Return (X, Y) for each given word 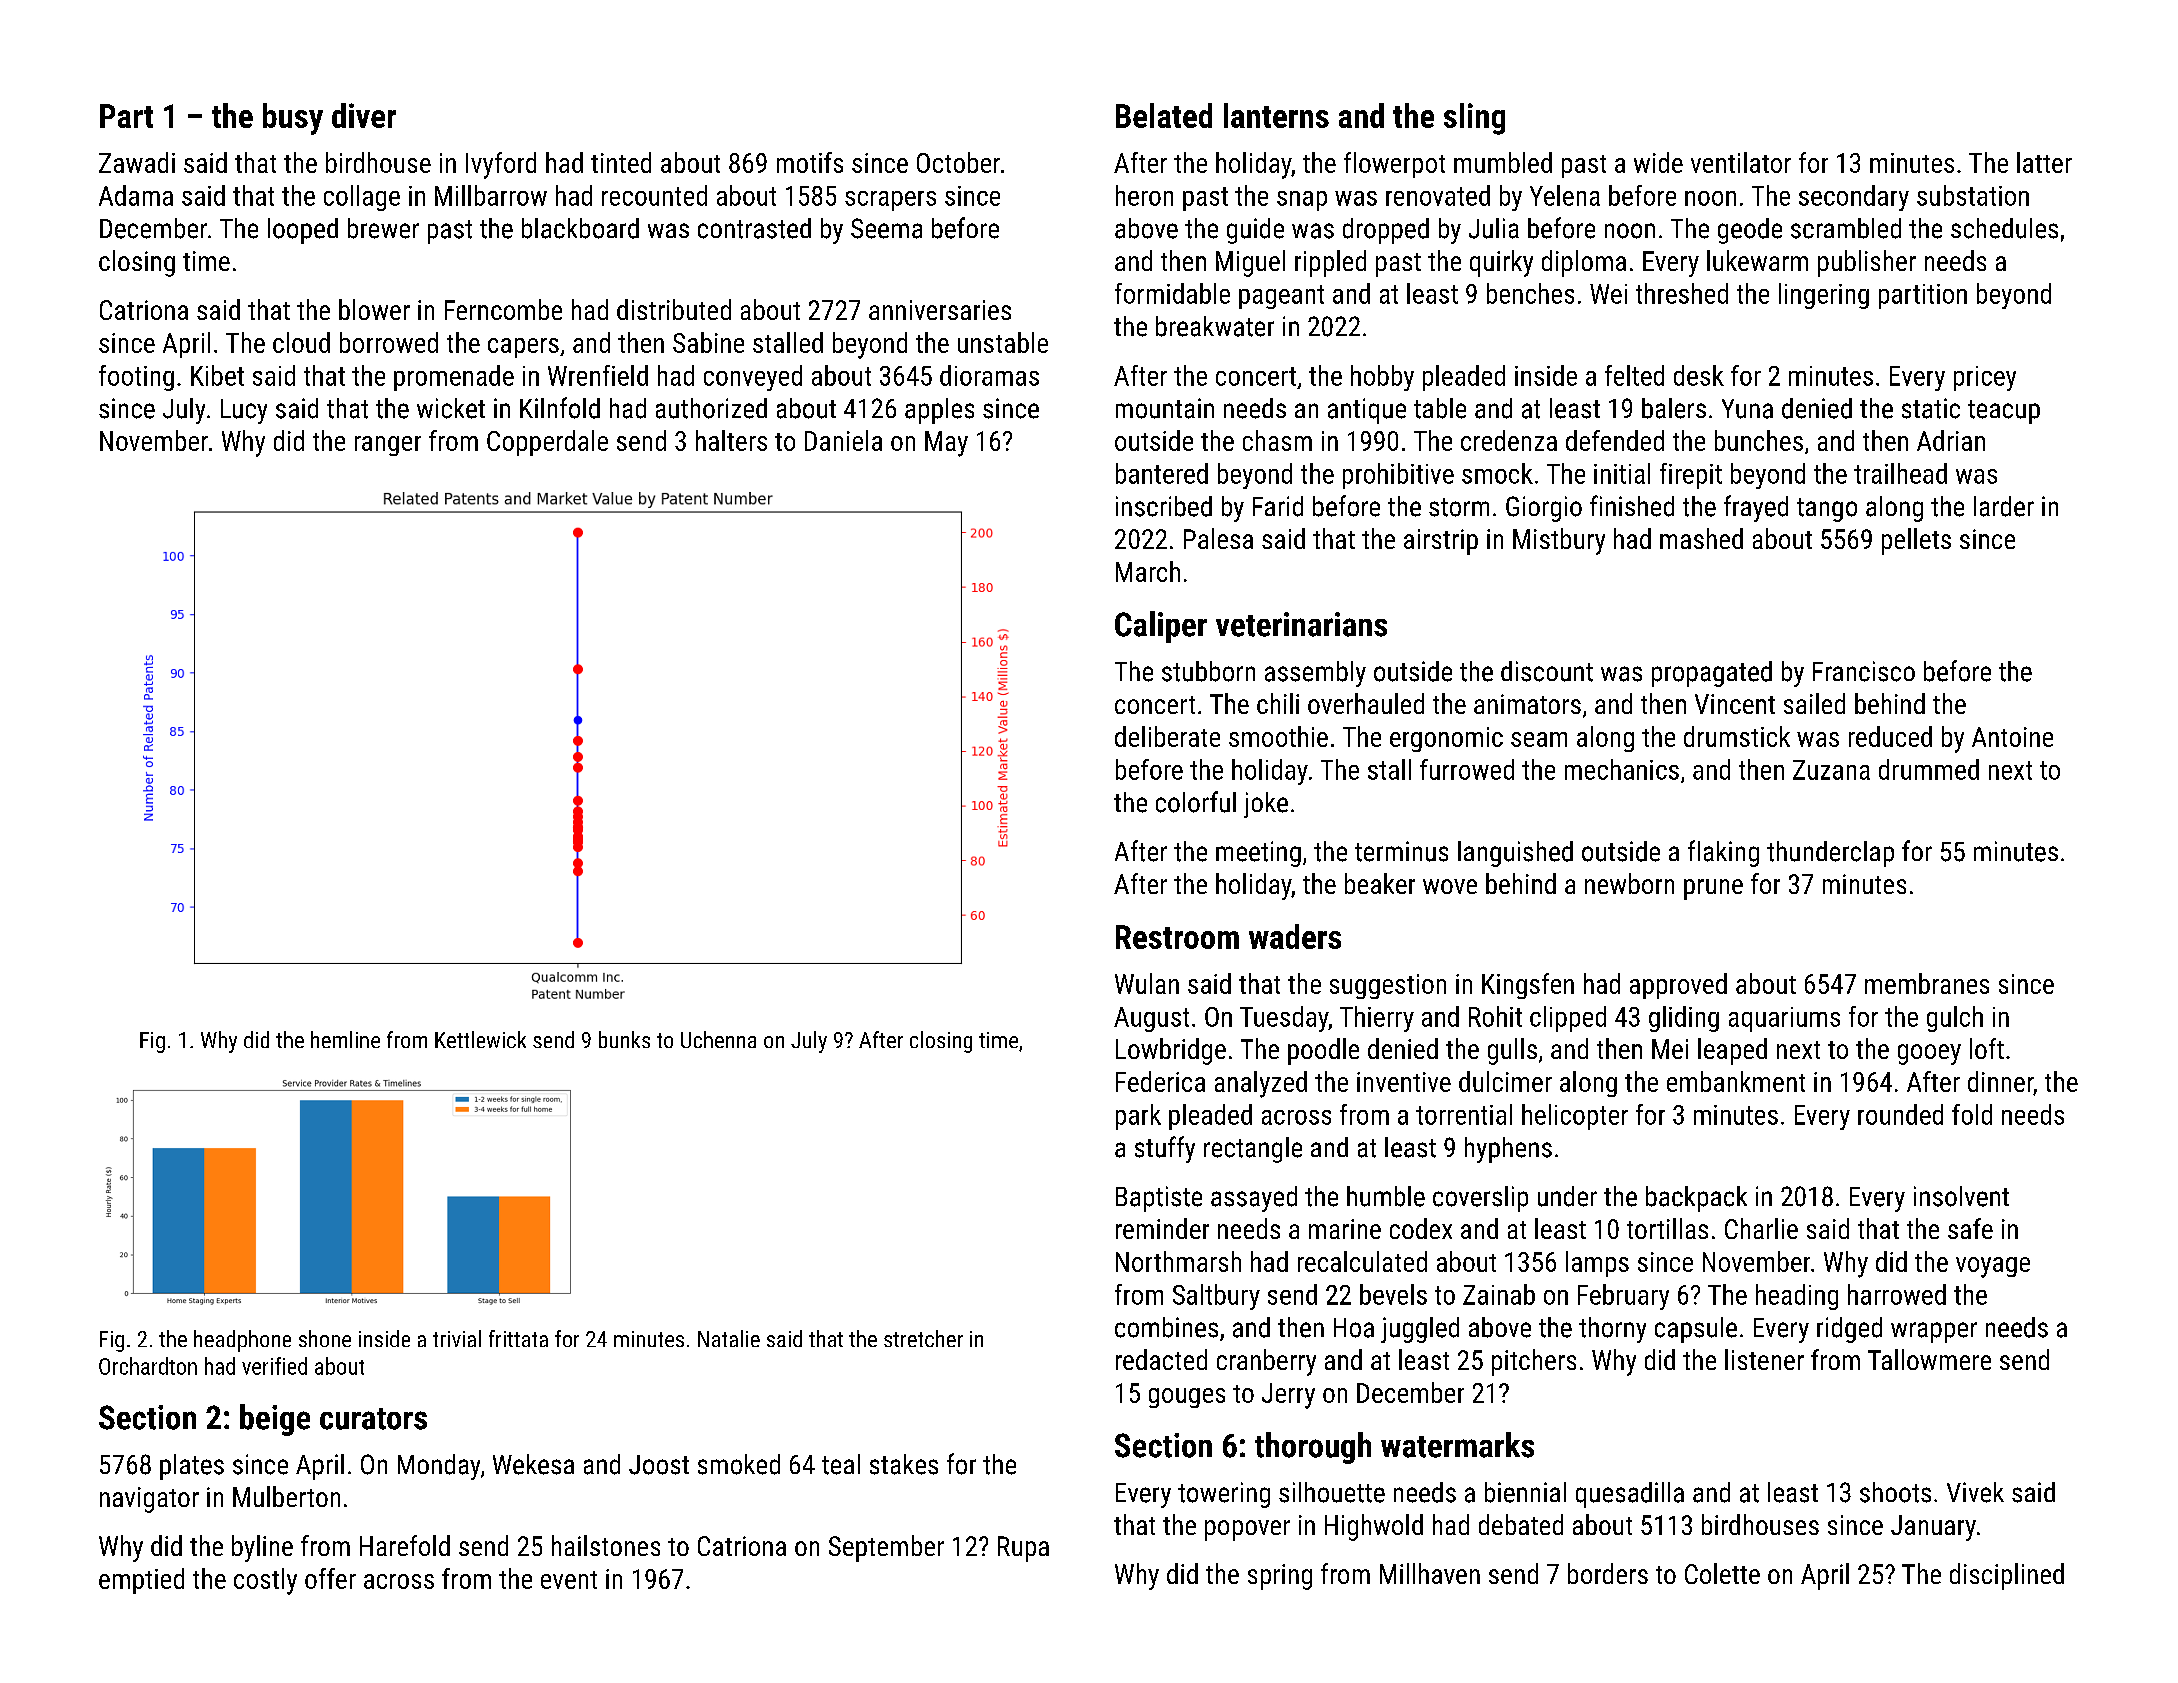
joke (1266, 805)
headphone (242, 1341)
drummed (1929, 769)
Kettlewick (480, 1039)
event (569, 1580)
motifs (810, 162)
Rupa (1023, 1549)
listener (1764, 1359)
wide (1658, 162)
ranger (388, 446)
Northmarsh (1178, 1261)
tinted (621, 162)
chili (1278, 703)
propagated (1712, 674)
